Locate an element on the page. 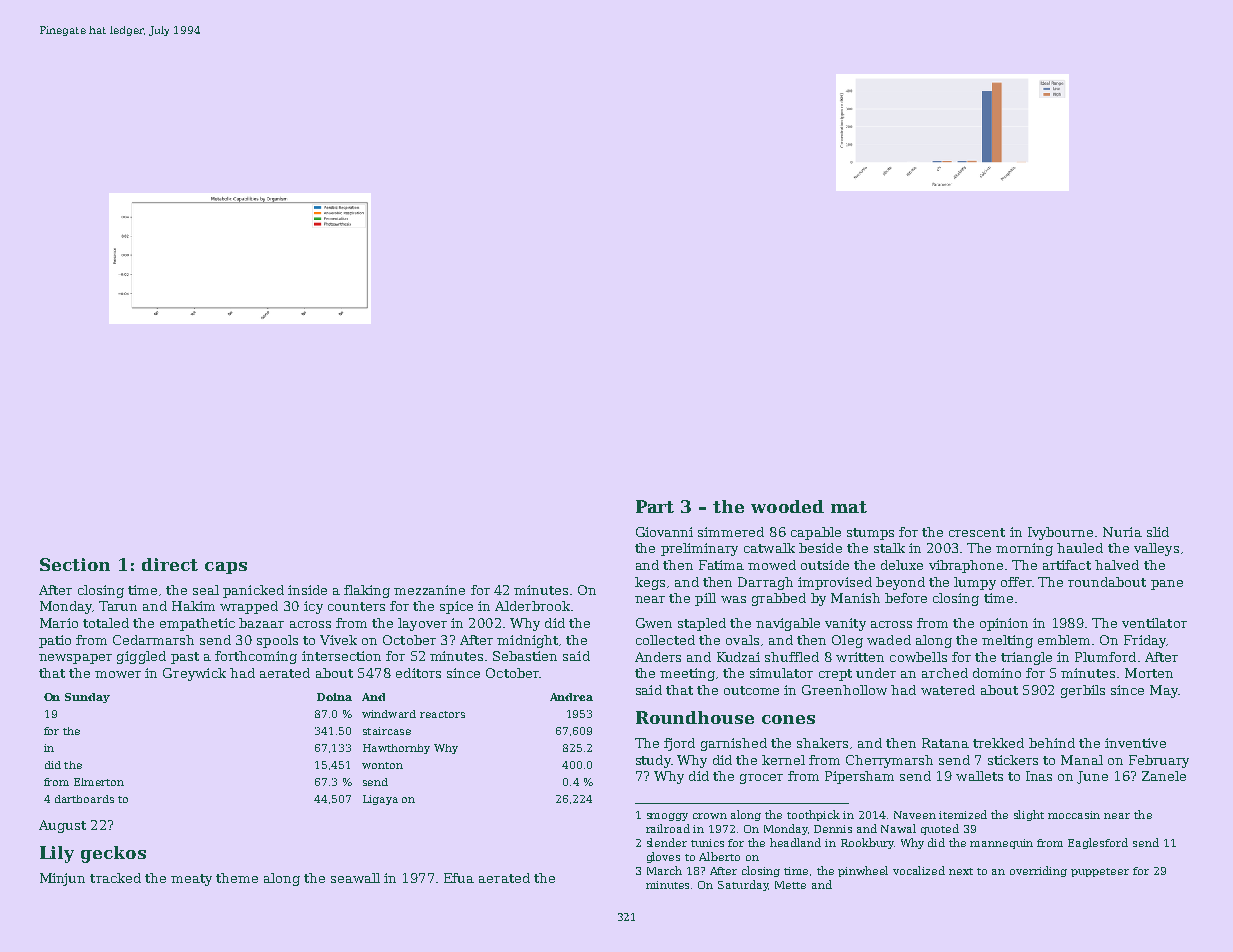 This document has width=1233, height=952. direct is located at coordinates (170, 564).
